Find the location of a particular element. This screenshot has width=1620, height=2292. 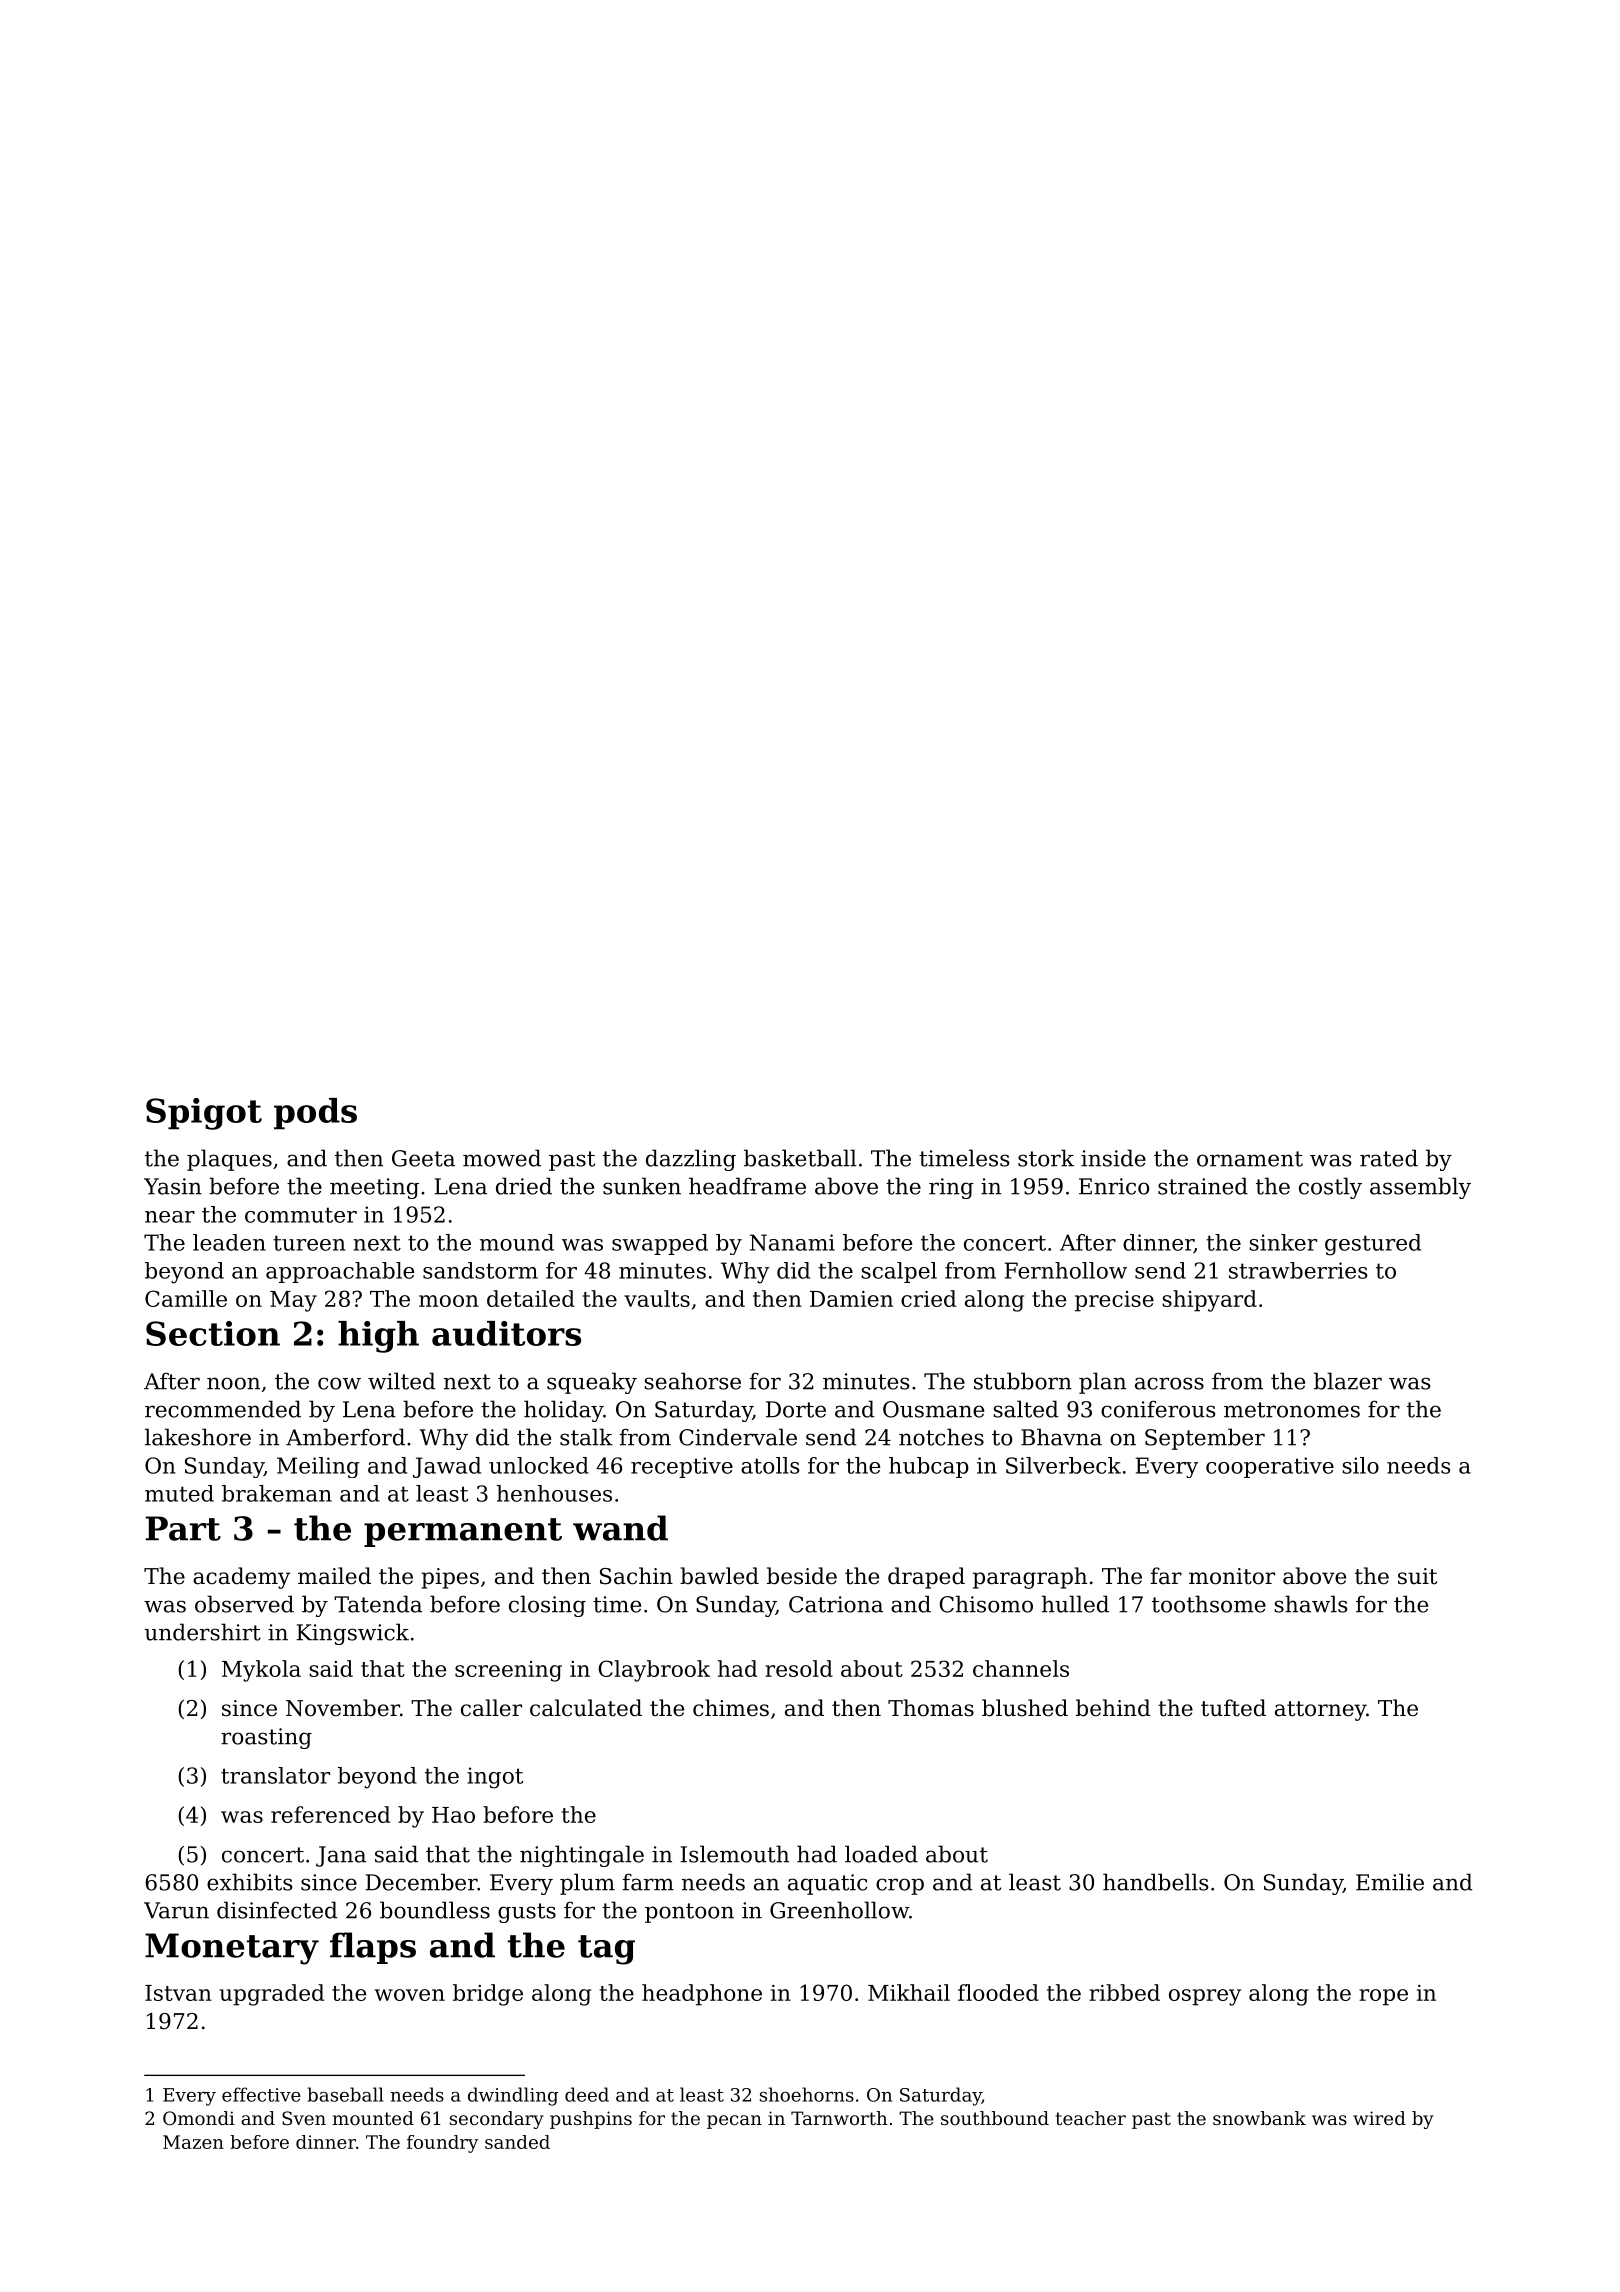

translator is located at coordinates (275, 1775).
